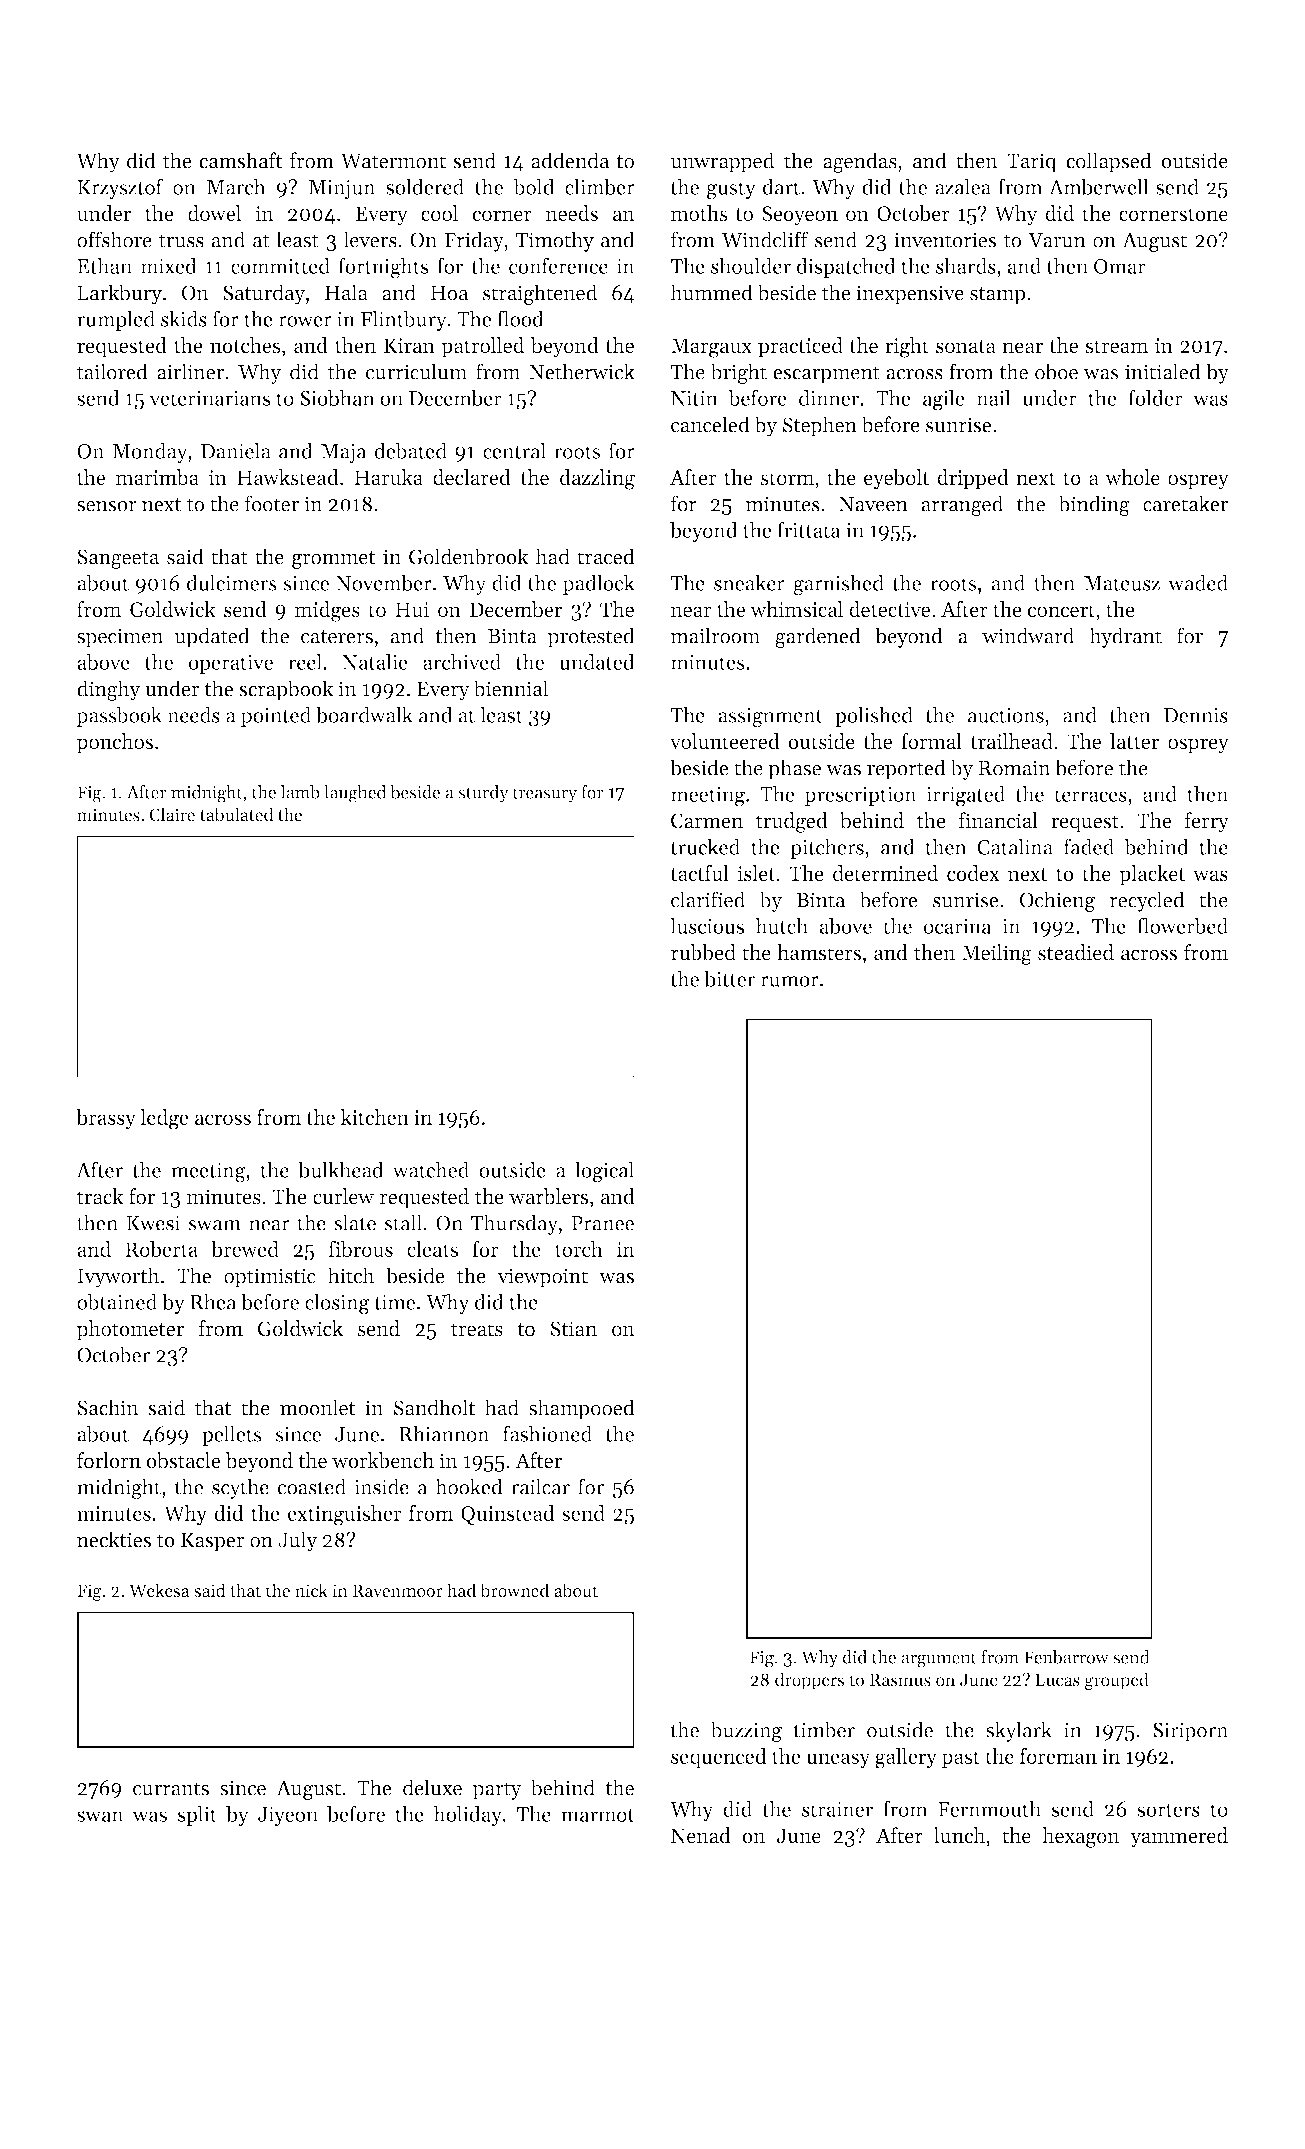  What do you see at coordinates (477, 1330) in the document?
I see `treats` at bounding box center [477, 1330].
